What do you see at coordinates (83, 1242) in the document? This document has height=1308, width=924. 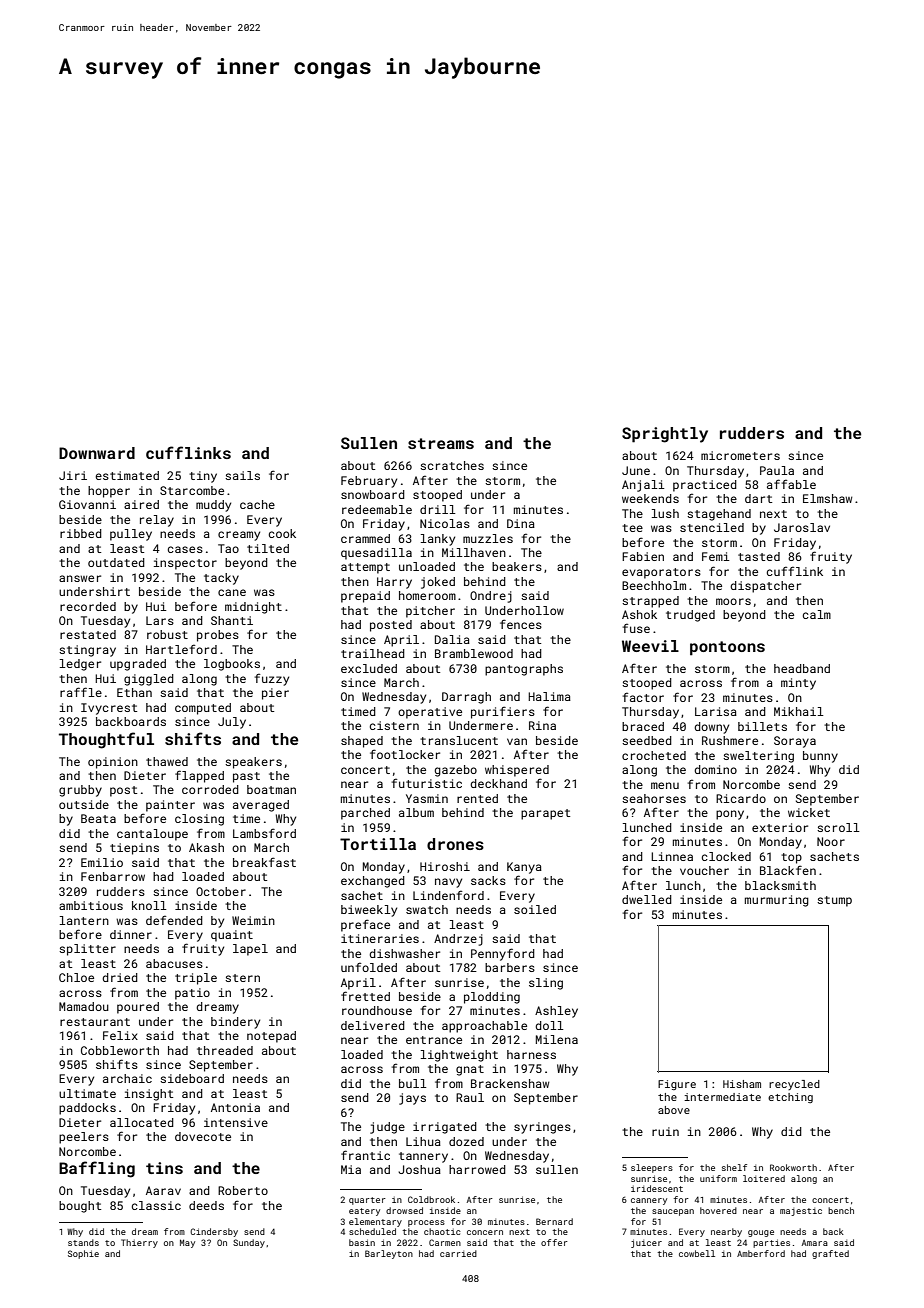 I see `stands` at bounding box center [83, 1242].
